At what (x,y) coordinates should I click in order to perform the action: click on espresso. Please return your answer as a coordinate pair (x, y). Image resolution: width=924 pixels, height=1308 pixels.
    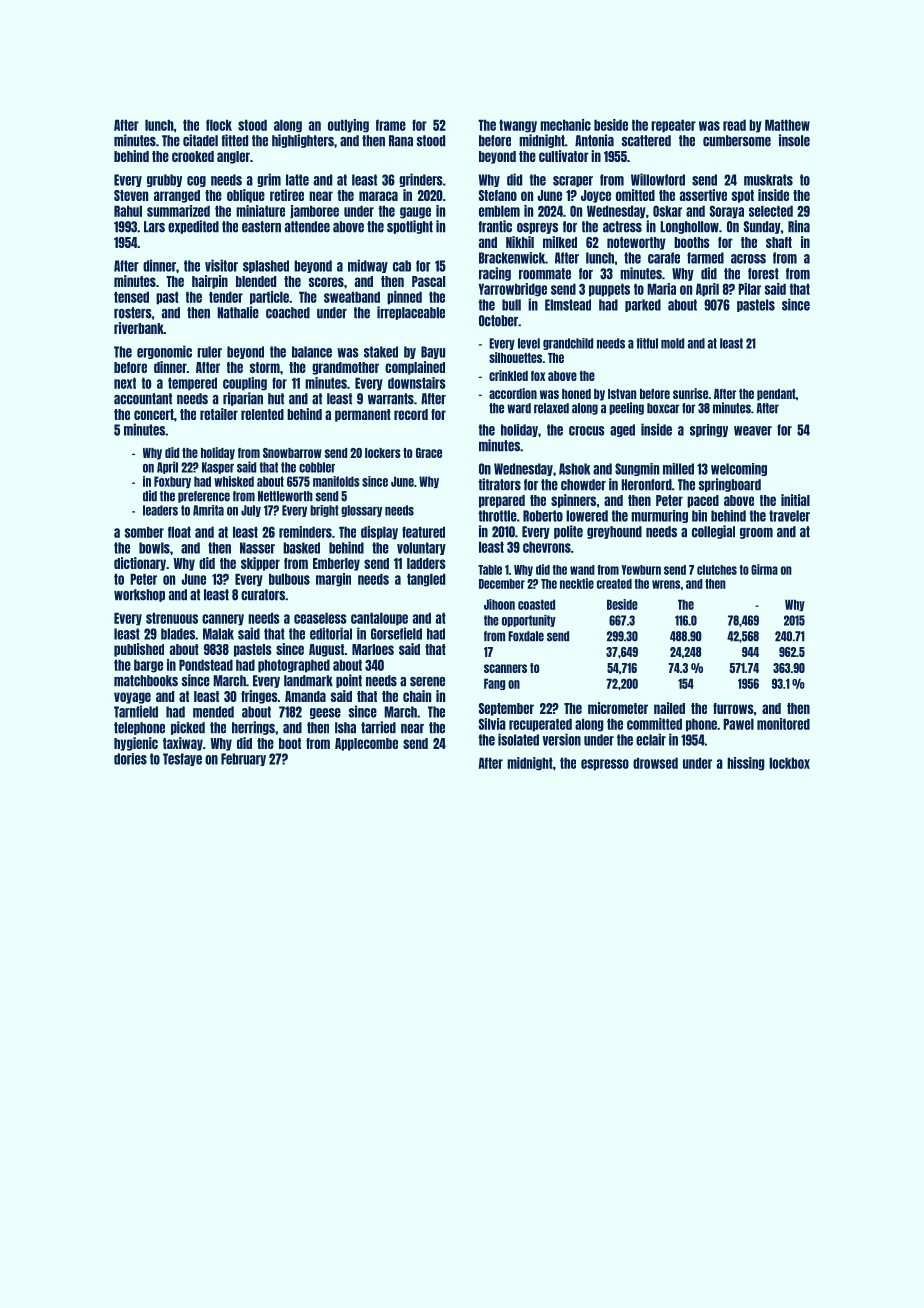
    Looking at the image, I should click on (605, 765).
